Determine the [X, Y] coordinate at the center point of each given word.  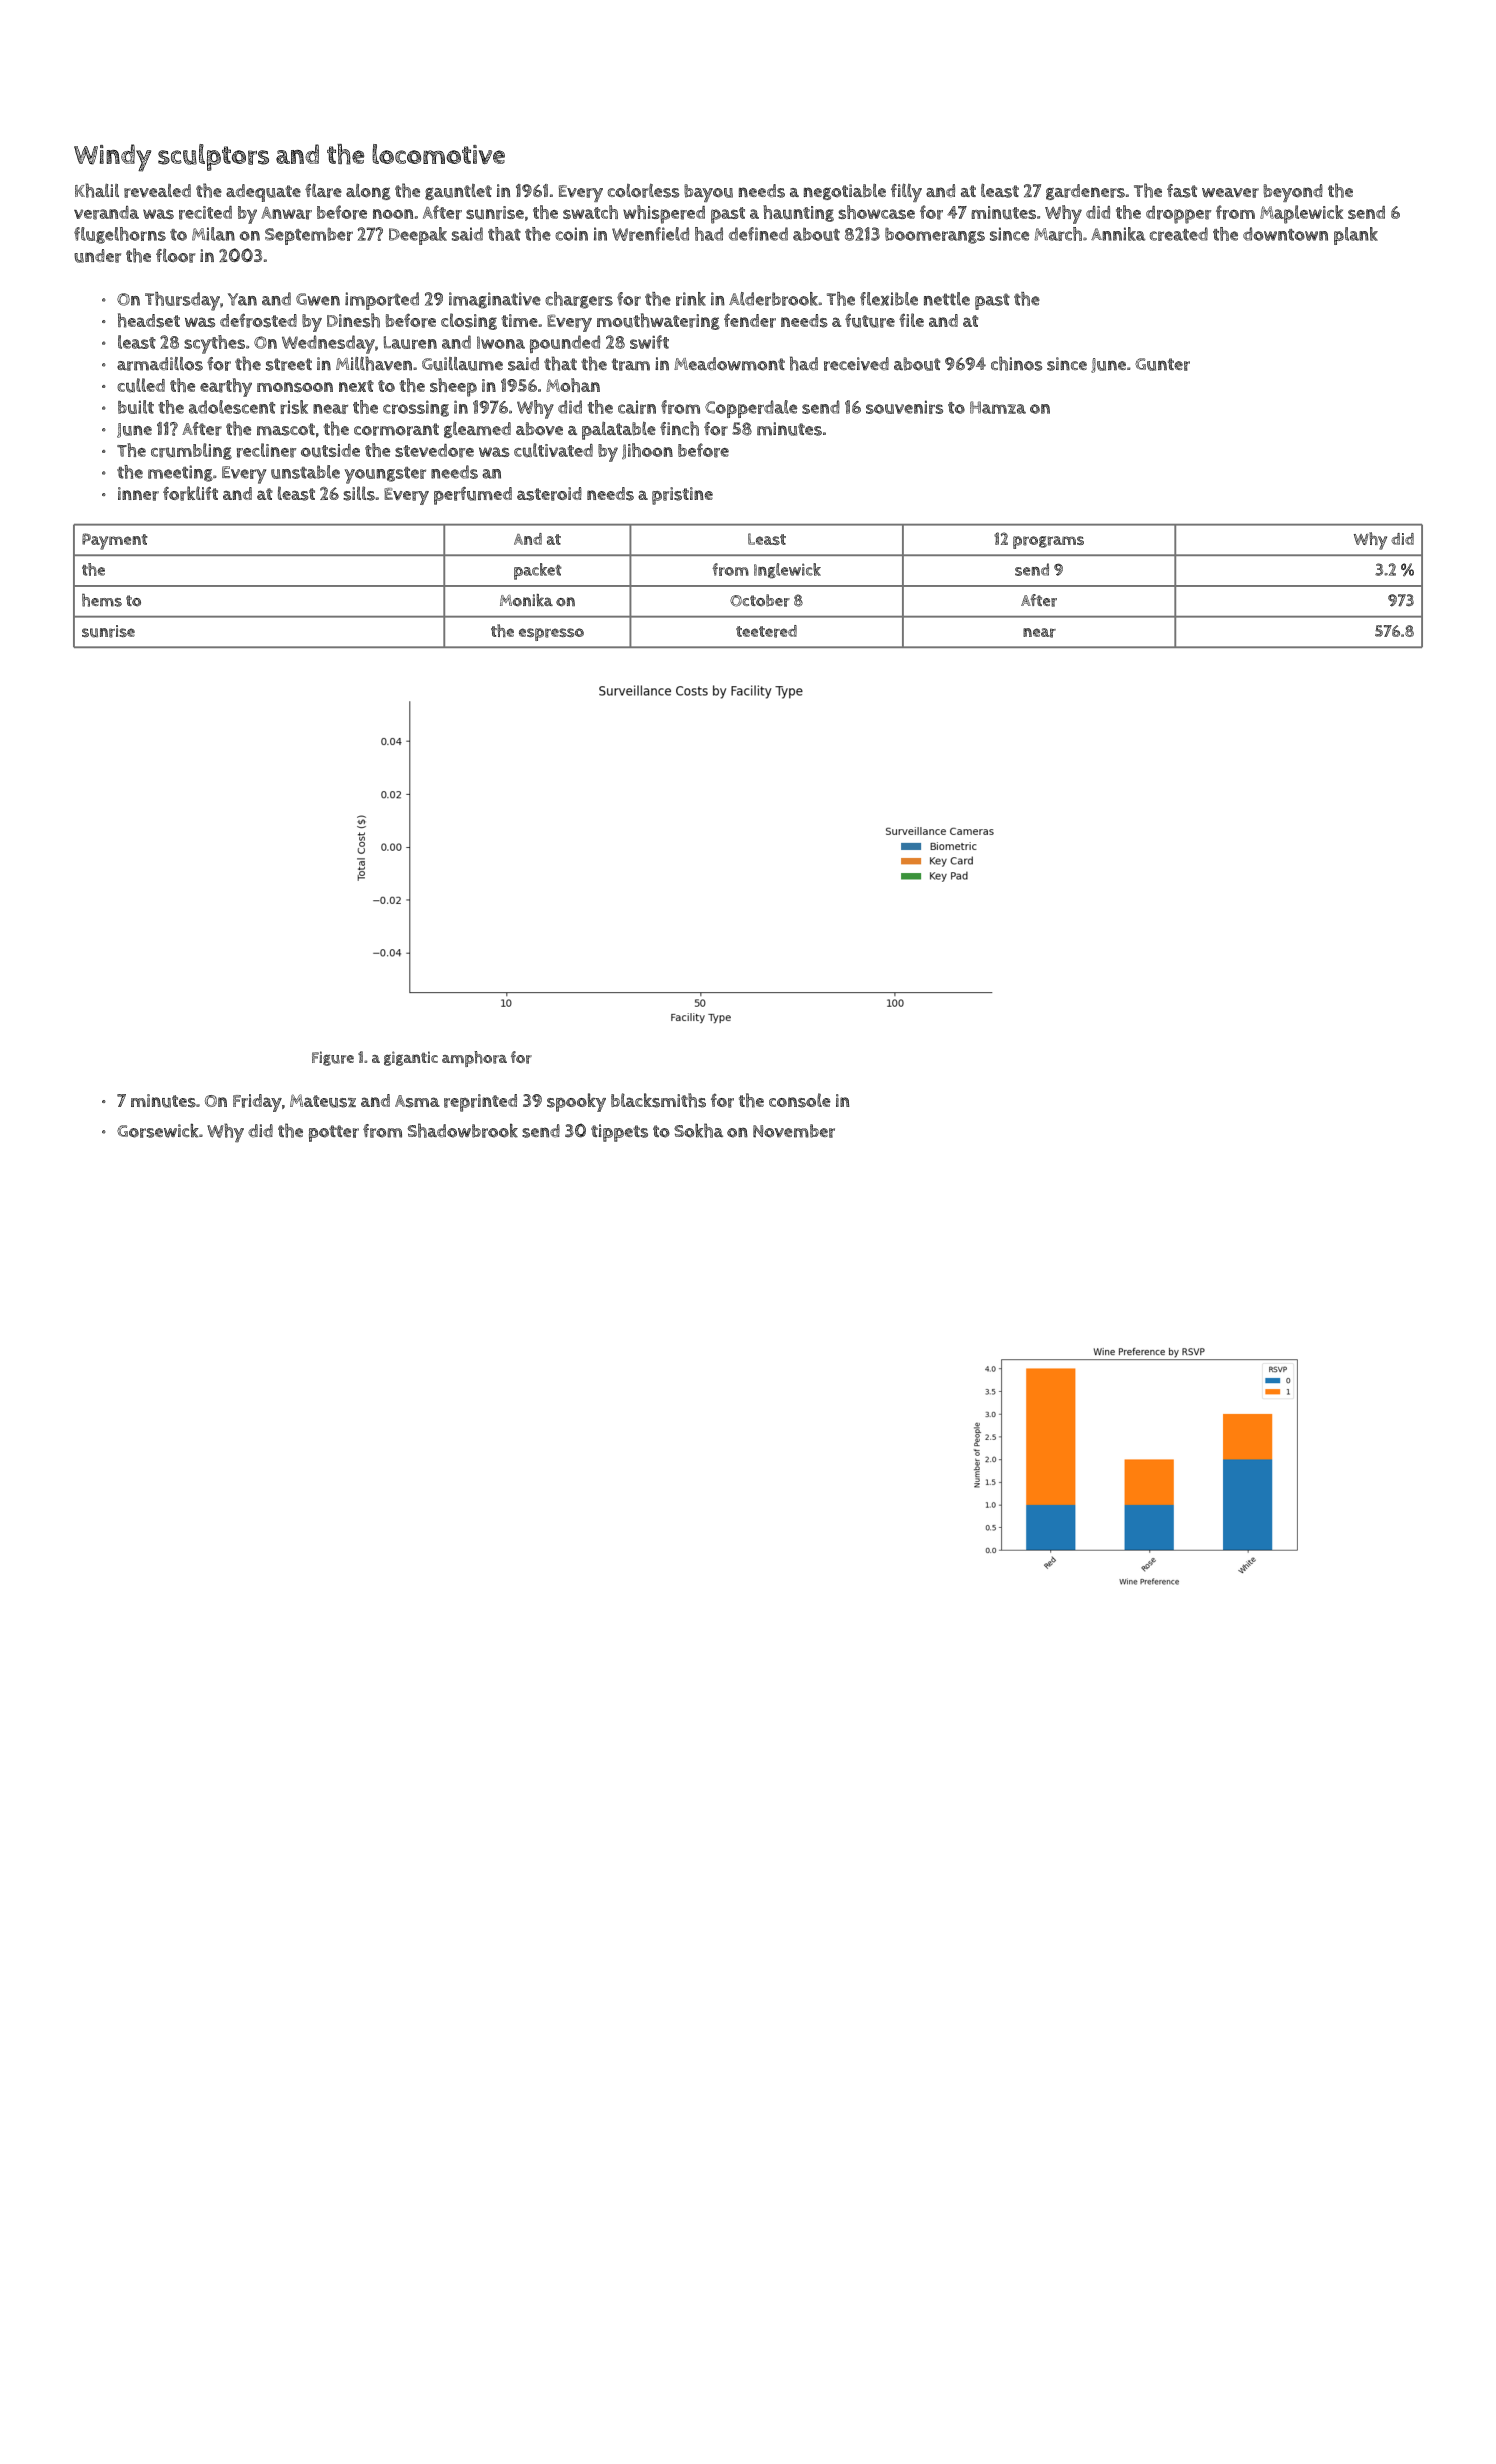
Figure [333, 1058]
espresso [551, 634]
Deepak [418, 236]
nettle [947, 299]
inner [138, 494]
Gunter [1162, 364]
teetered [766, 631]
